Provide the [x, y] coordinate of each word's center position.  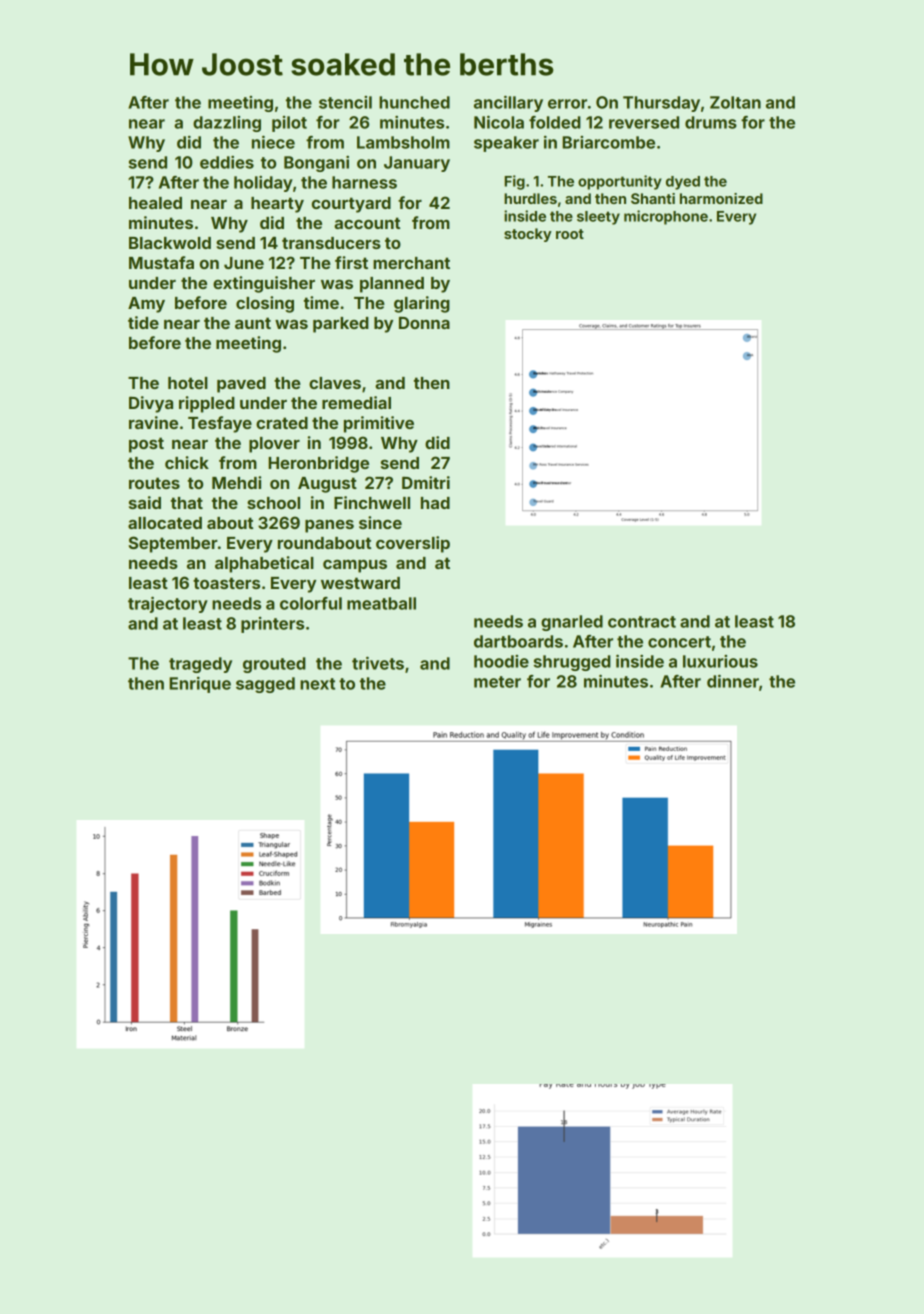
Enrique [200, 685]
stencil [345, 102]
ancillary [508, 103]
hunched [414, 102]
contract [642, 622]
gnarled [572, 623]
